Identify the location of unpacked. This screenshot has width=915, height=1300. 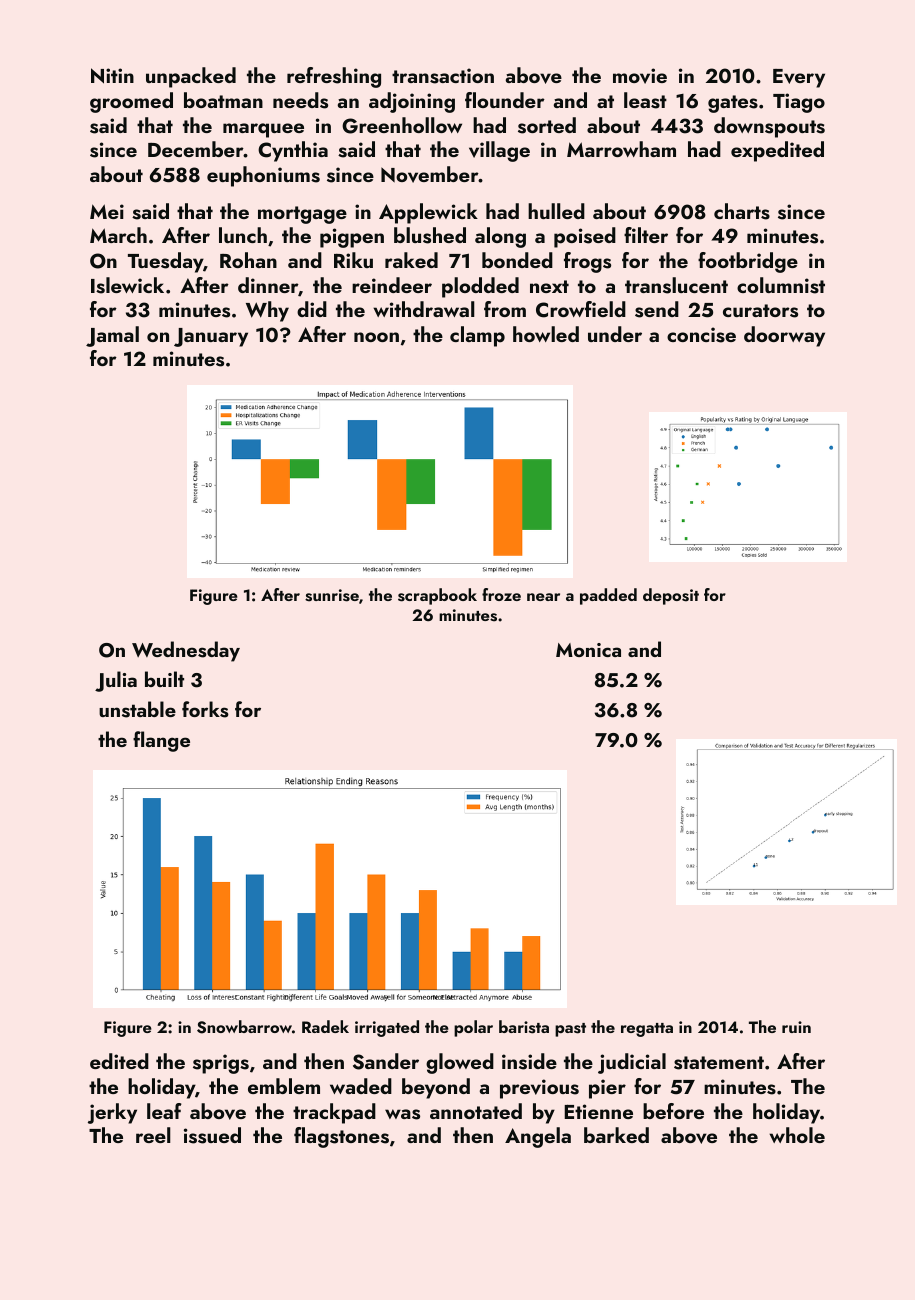
(191, 77).
